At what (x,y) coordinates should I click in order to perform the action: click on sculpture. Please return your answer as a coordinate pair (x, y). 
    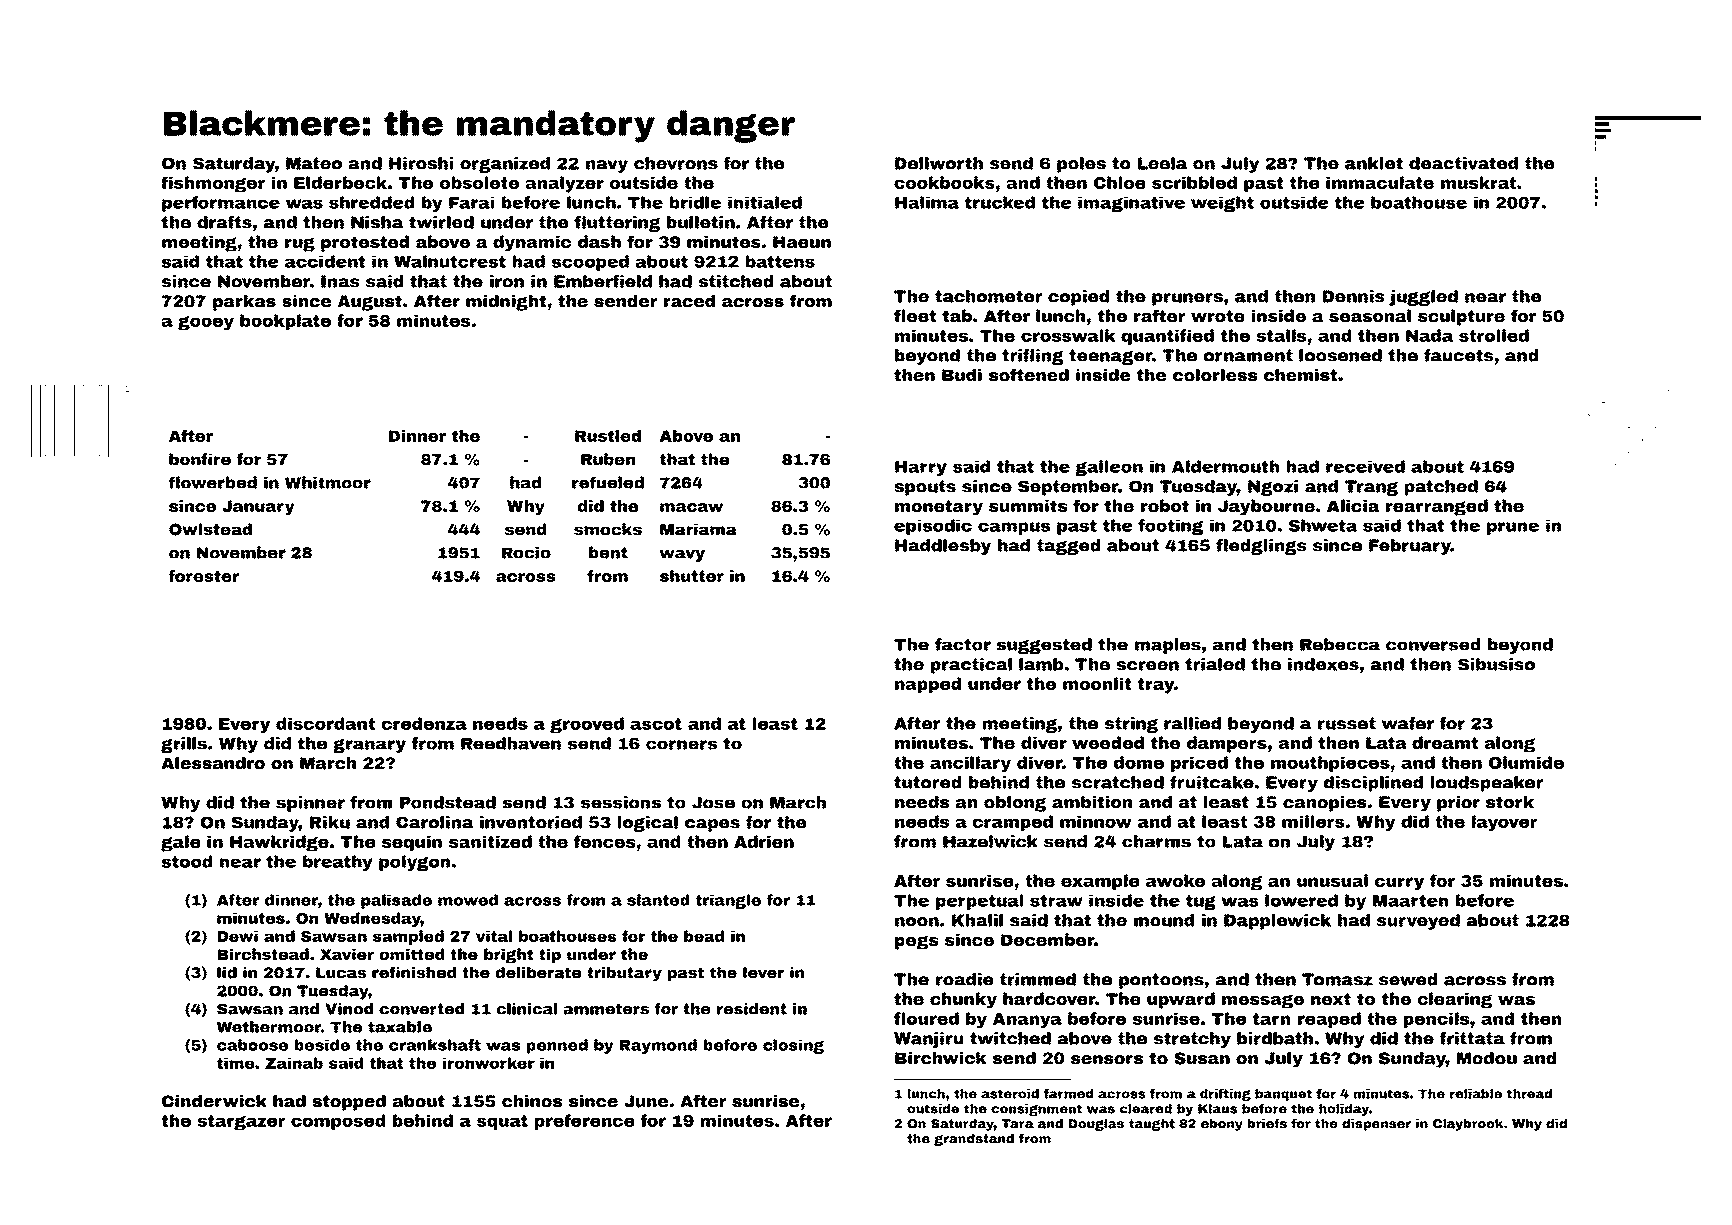
    Looking at the image, I should click on (1461, 317).
